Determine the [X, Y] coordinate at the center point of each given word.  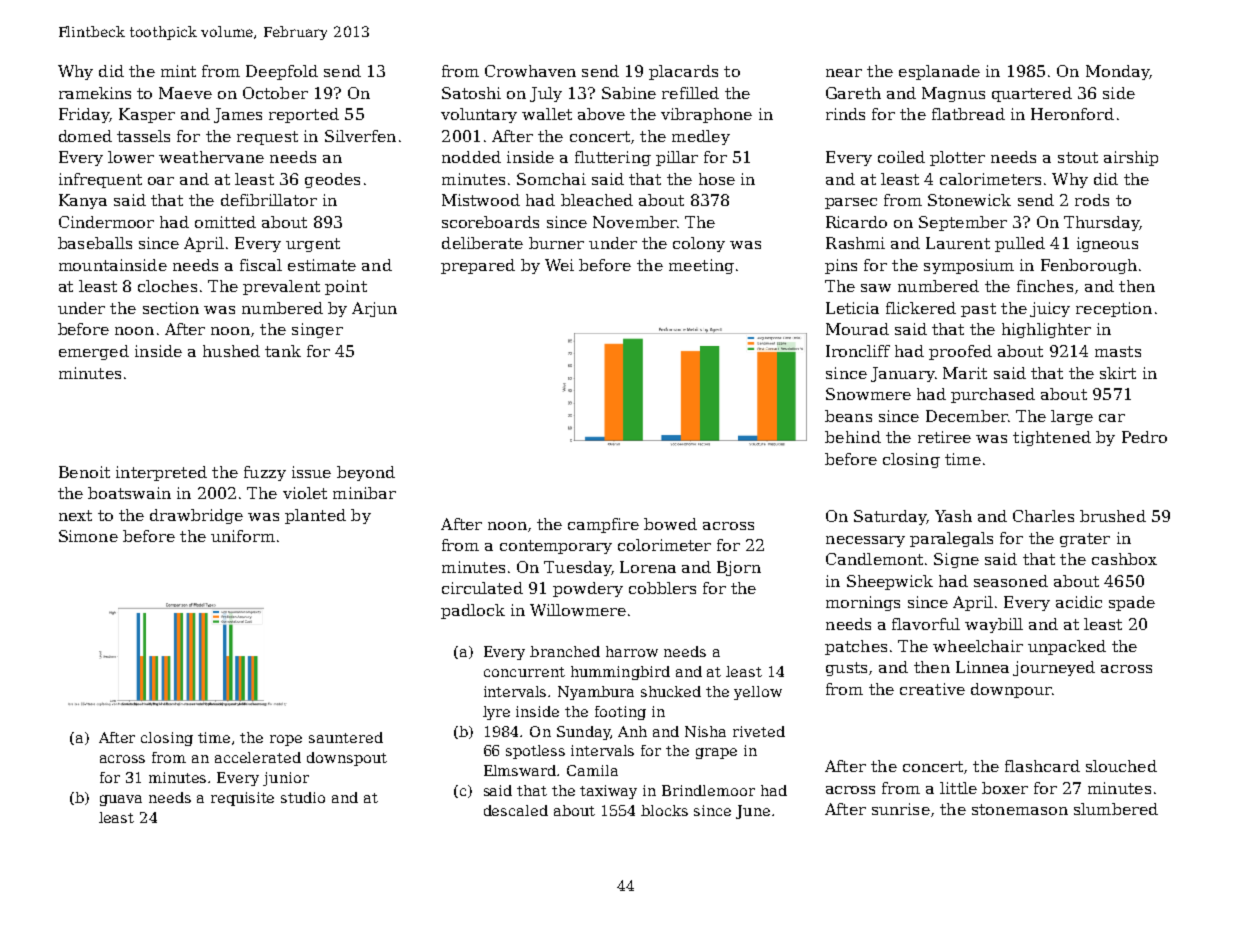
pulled [1020, 244]
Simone [88, 536]
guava [121, 800]
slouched [1121, 766]
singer [317, 330]
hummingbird [620, 673]
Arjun [374, 309]
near [844, 73]
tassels [143, 136]
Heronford [1072, 114]
